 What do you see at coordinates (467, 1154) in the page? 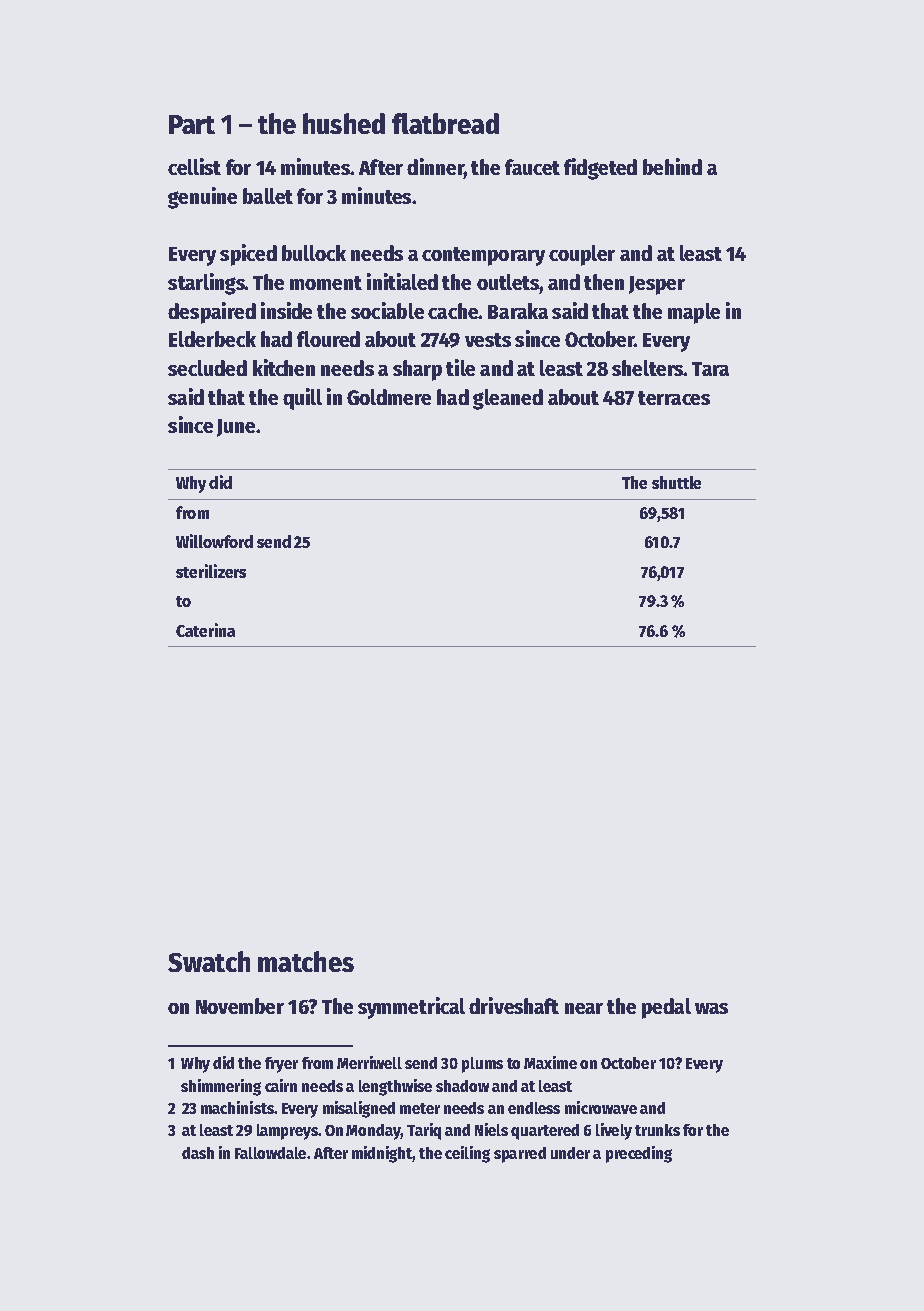
I see `ceiling` at bounding box center [467, 1154].
